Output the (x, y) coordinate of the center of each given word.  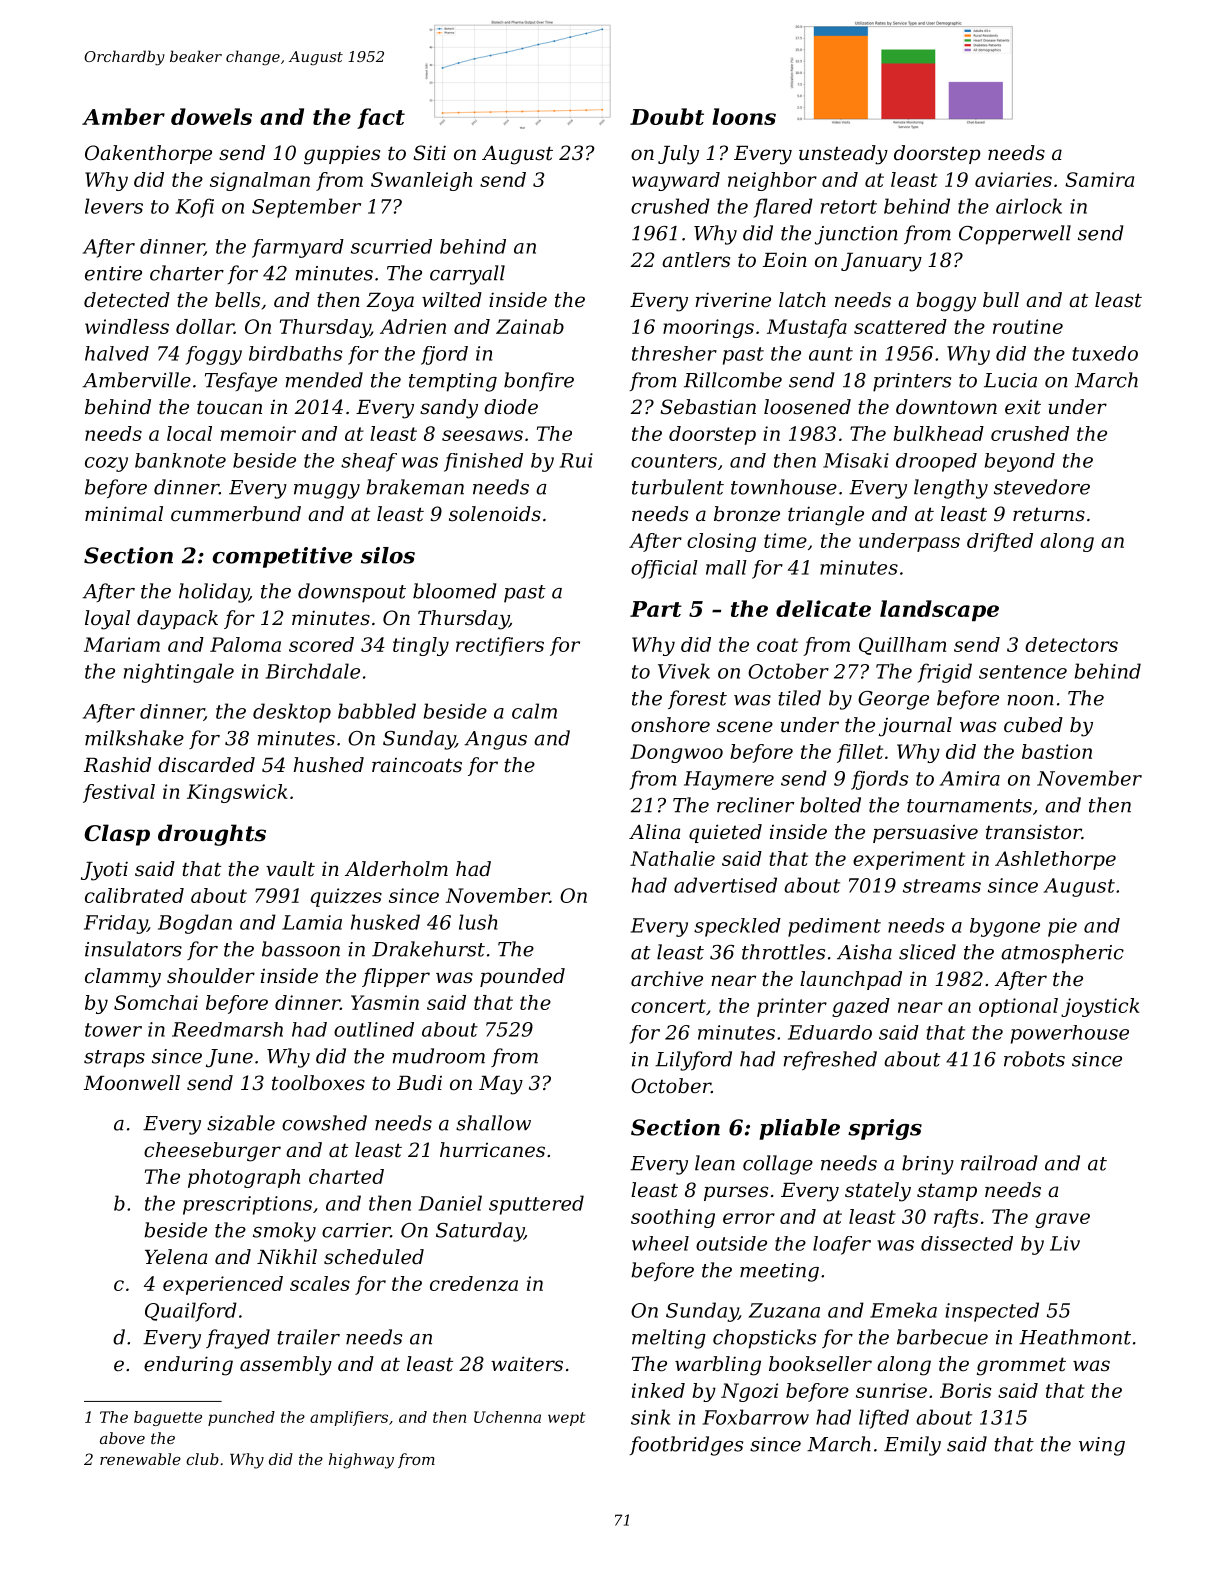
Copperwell (1015, 235)
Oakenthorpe (148, 154)
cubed (1033, 725)
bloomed (455, 591)
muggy (327, 491)
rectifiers (500, 646)
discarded (206, 765)
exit (1023, 407)
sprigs (885, 1129)
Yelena (176, 1257)
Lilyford (693, 1061)
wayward (676, 181)
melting (669, 1339)
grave (1062, 1220)
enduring (188, 1366)
